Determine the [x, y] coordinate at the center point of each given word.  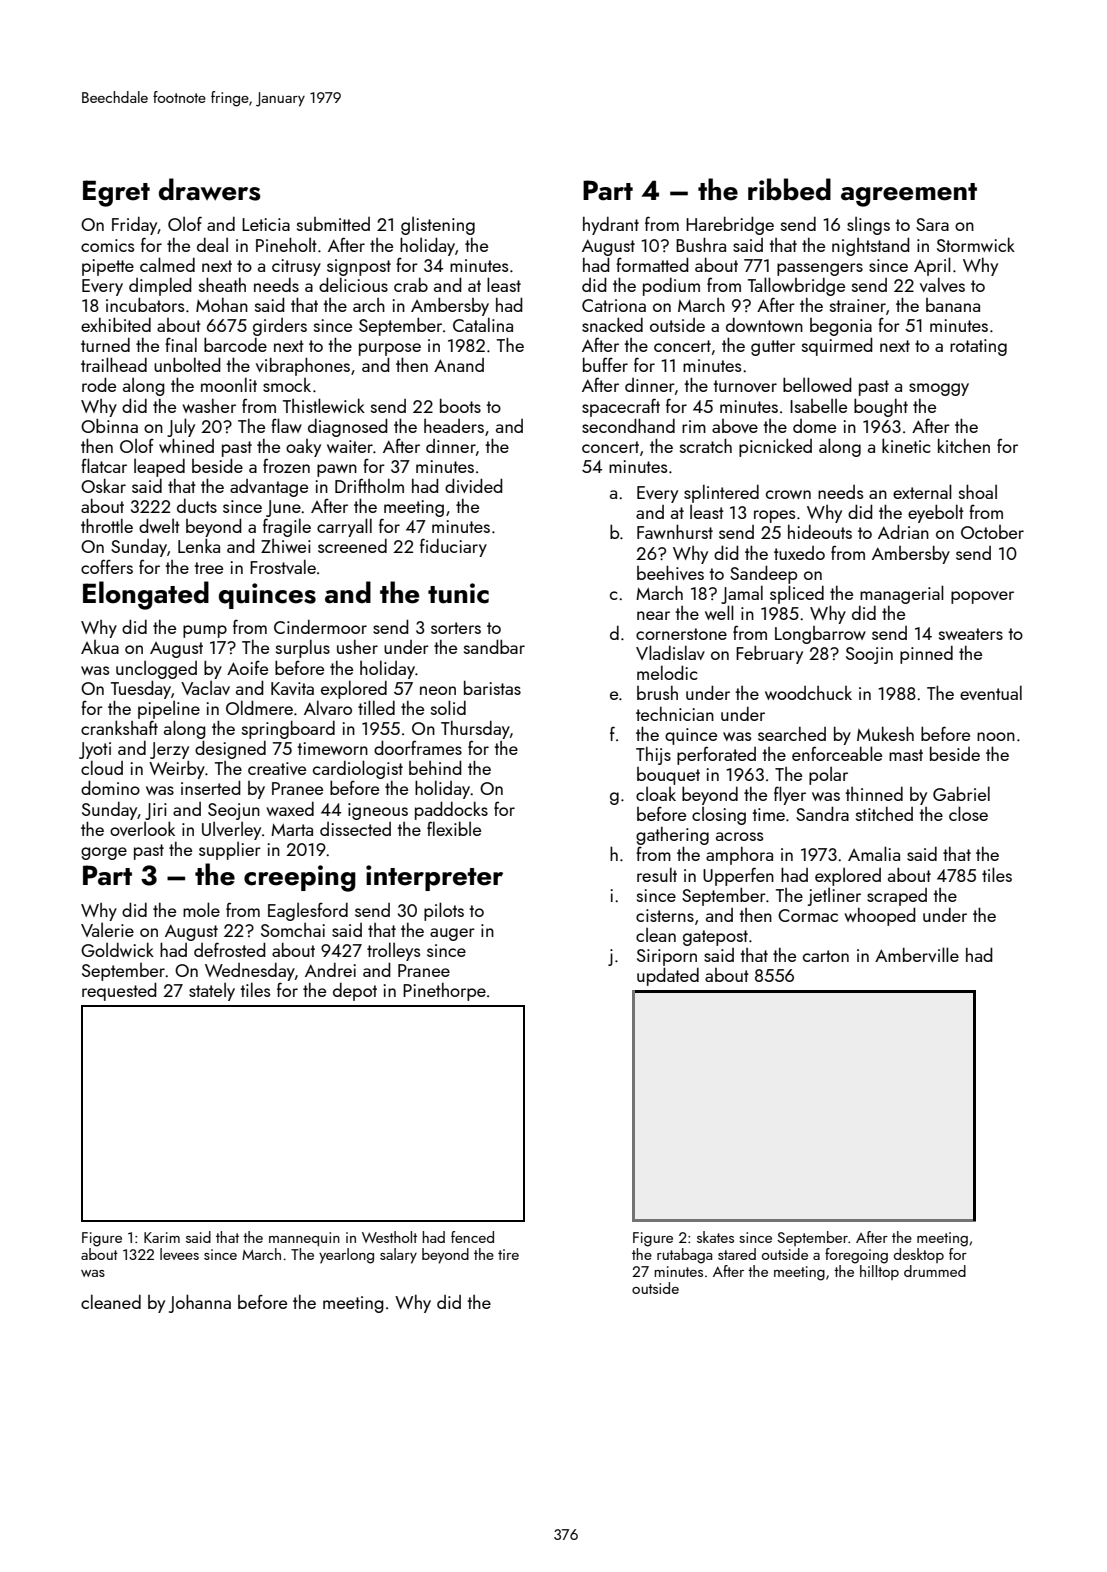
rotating [978, 347]
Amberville [917, 954]
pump [205, 631]
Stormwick [976, 244]
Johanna [200, 1303]
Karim [162, 1237]
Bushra [701, 244]
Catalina [483, 324]
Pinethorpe [444, 992]
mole [201, 909]
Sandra [822, 813]
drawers [210, 189]
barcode [235, 344]
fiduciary [453, 547]
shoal [978, 491]
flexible [454, 828]
